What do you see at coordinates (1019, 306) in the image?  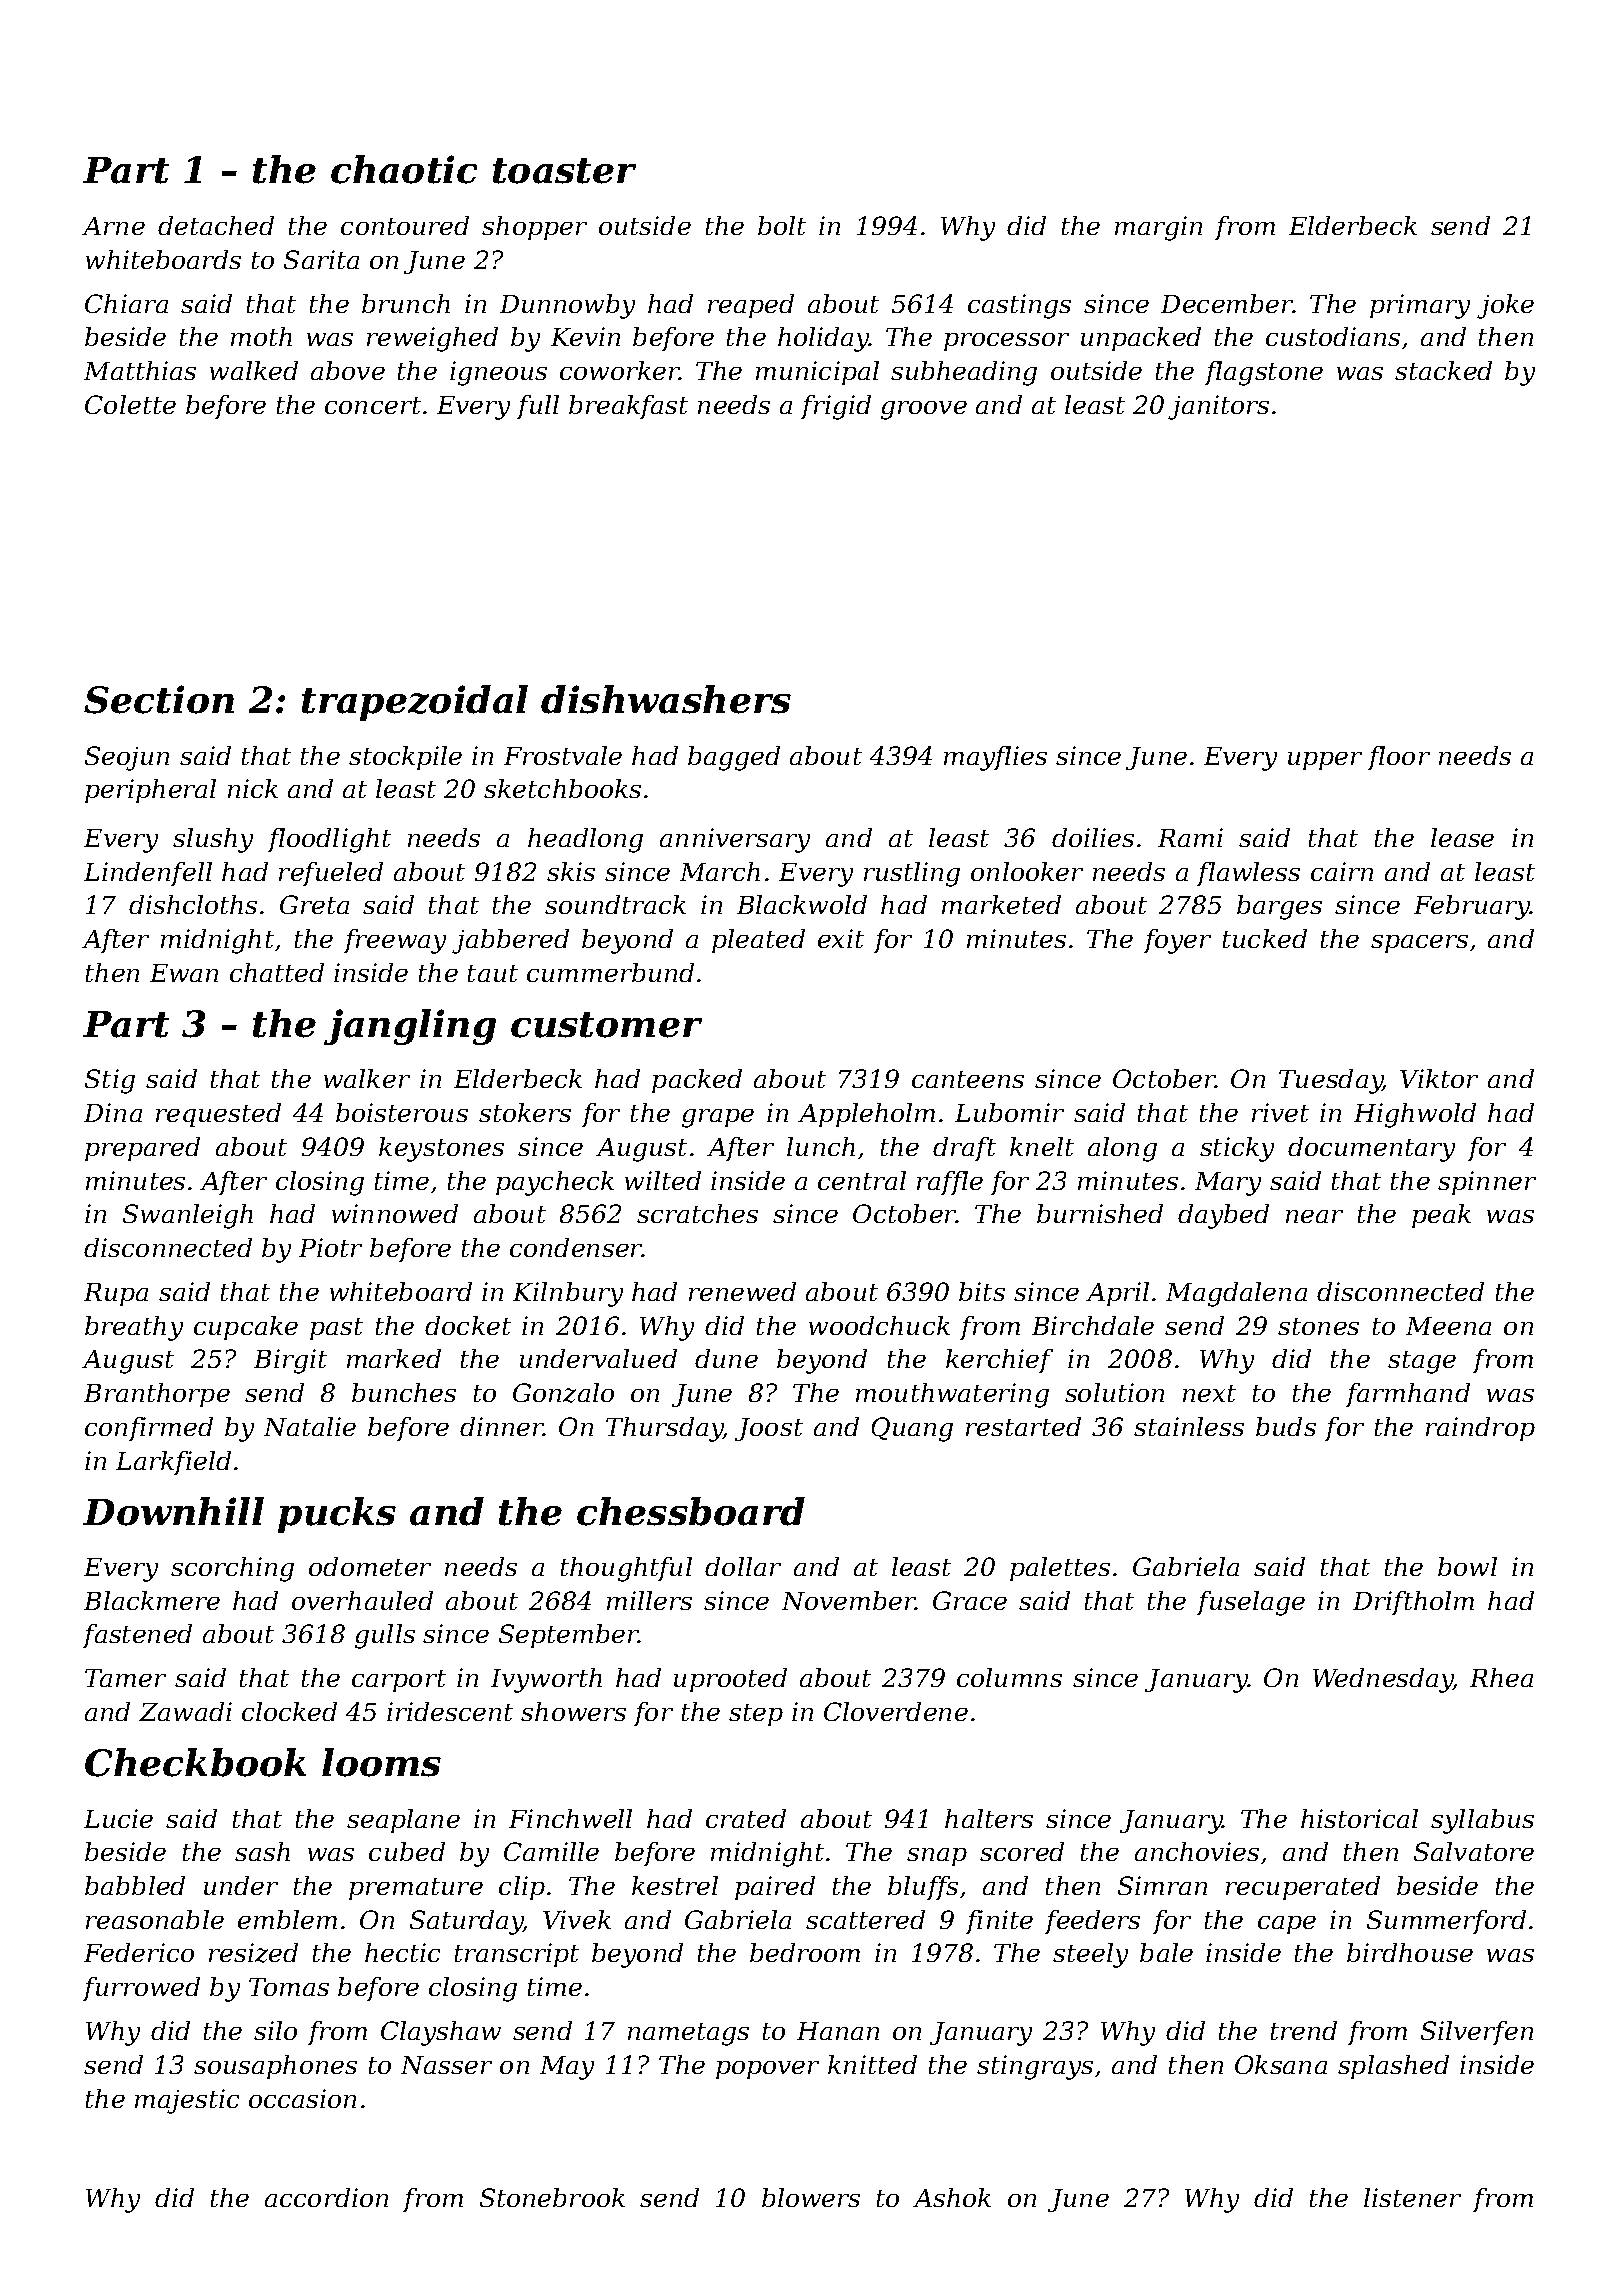 I see `castings` at bounding box center [1019, 306].
